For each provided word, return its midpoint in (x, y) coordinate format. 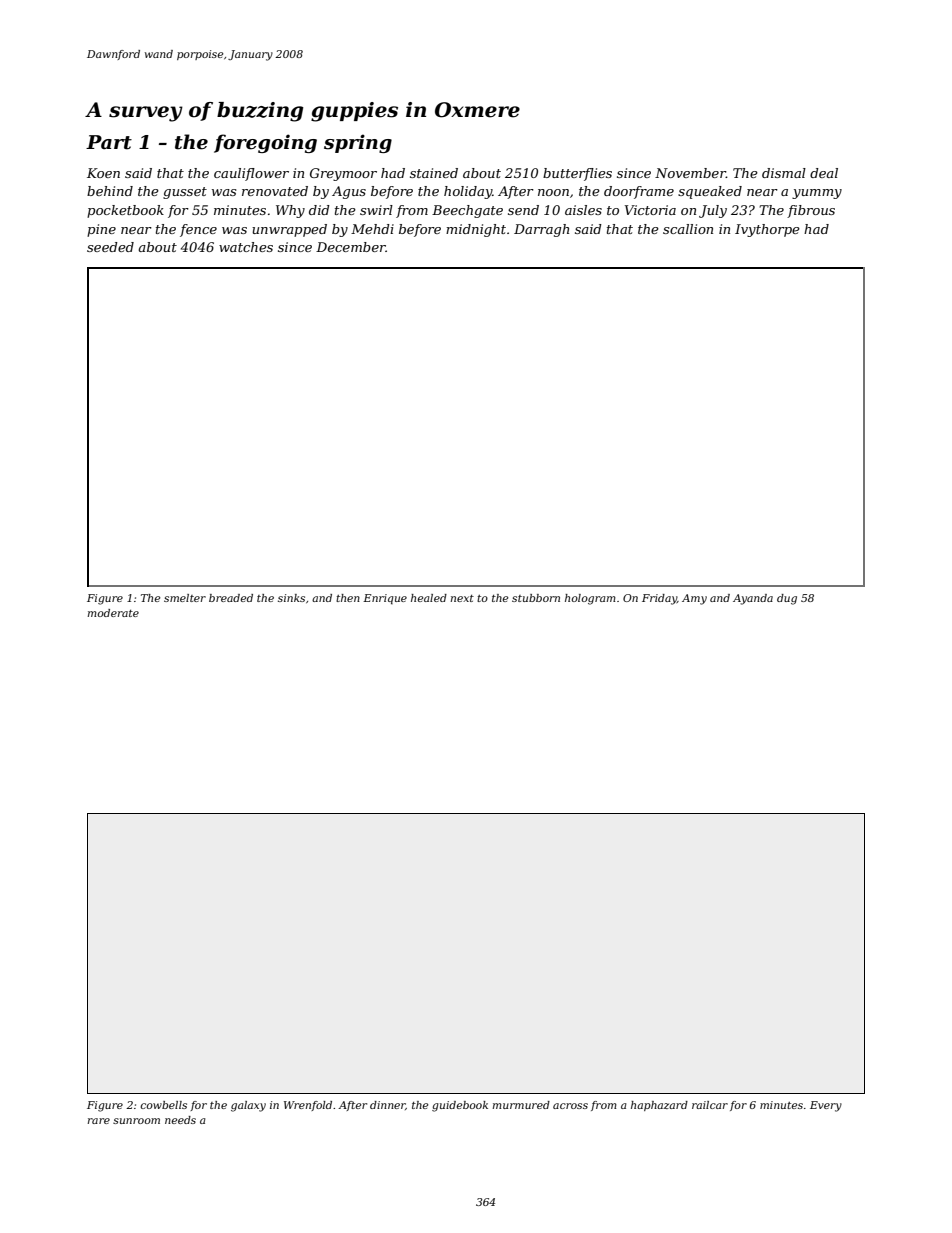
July (713, 211)
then (348, 598)
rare (98, 1121)
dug (787, 599)
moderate (113, 613)
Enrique (385, 599)
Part (109, 142)
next (462, 598)
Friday (659, 599)
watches (246, 247)
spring (358, 143)
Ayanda (753, 599)
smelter (185, 598)
